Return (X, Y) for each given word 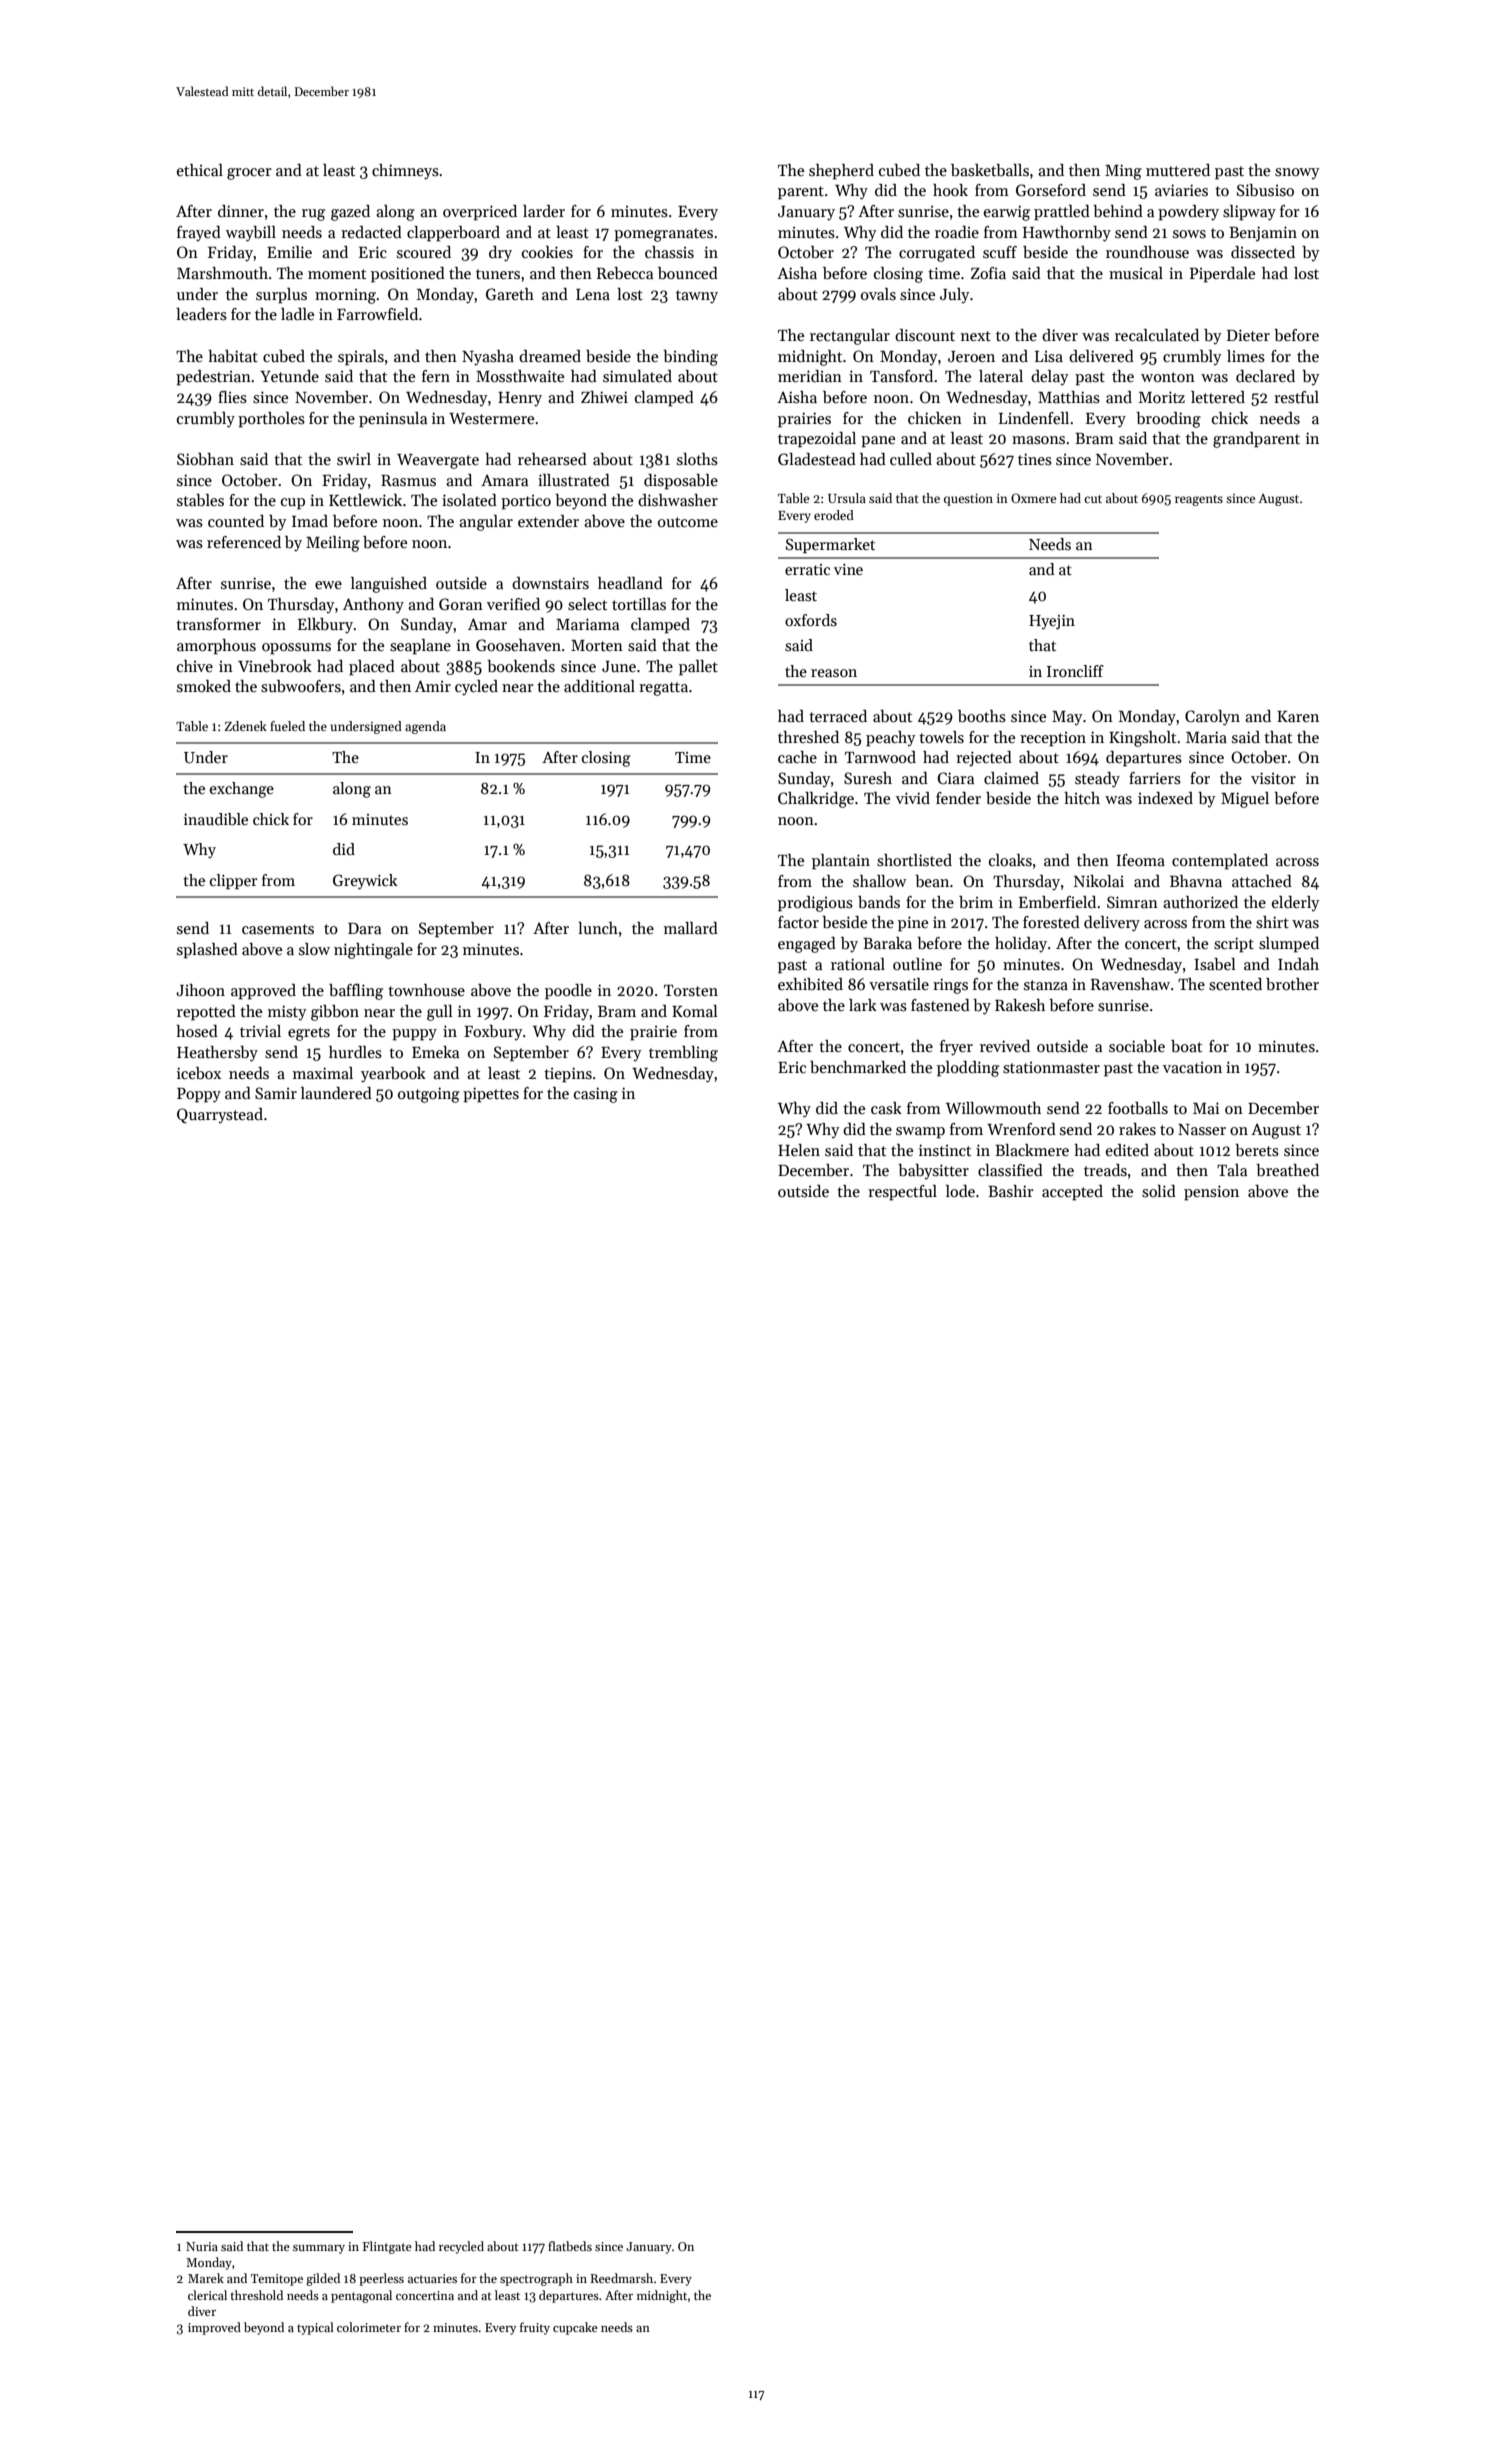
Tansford (901, 376)
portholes (271, 420)
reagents (1199, 500)
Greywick (365, 882)
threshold (256, 2295)
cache (797, 757)
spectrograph (536, 2279)
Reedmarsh (621, 2278)
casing (596, 1095)
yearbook (393, 1075)
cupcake (575, 2328)
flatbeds (570, 2246)
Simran (1132, 902)
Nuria (202, 2246)
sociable (1137, 1046)
